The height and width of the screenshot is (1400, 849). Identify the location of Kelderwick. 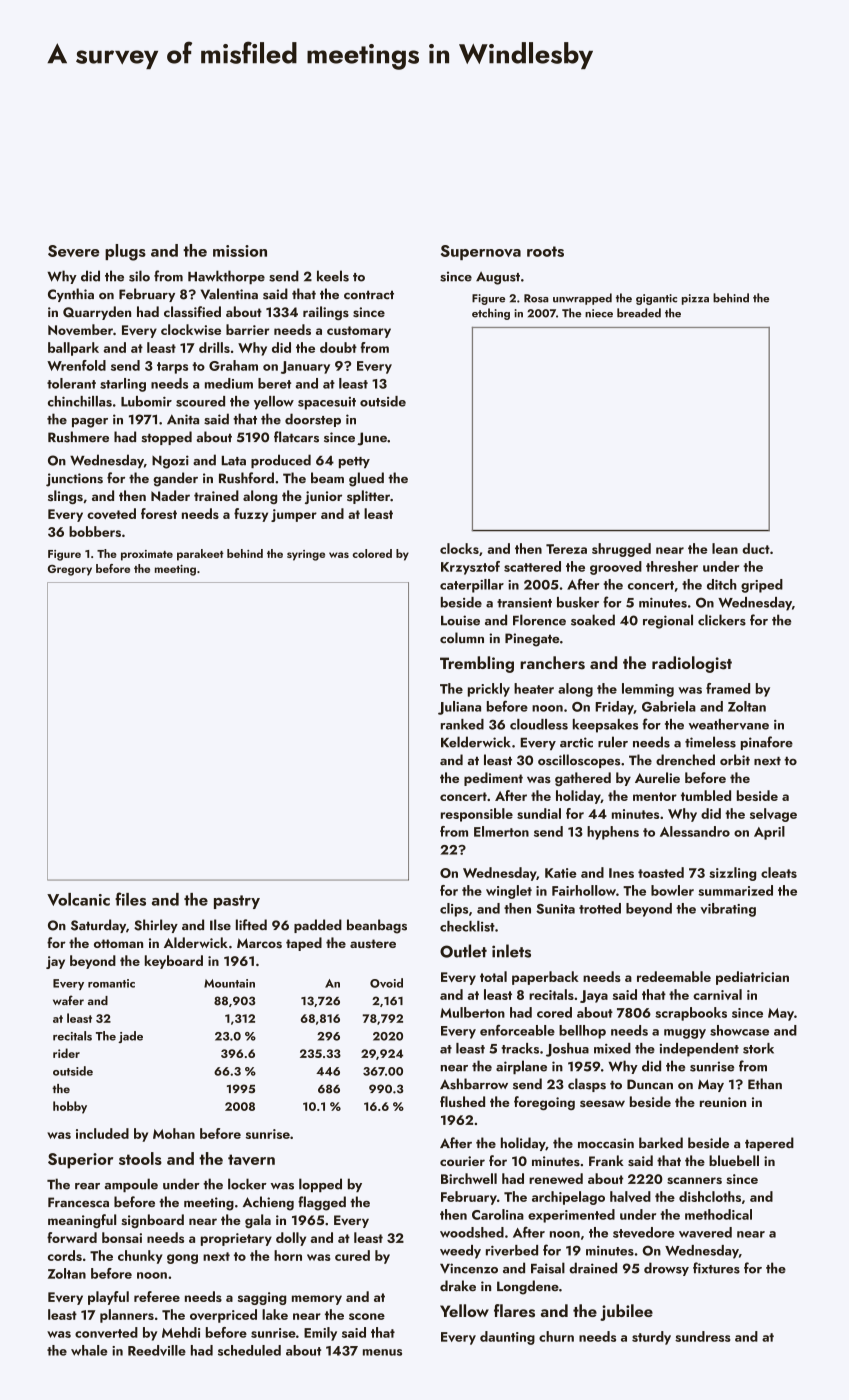
(476, 742).
